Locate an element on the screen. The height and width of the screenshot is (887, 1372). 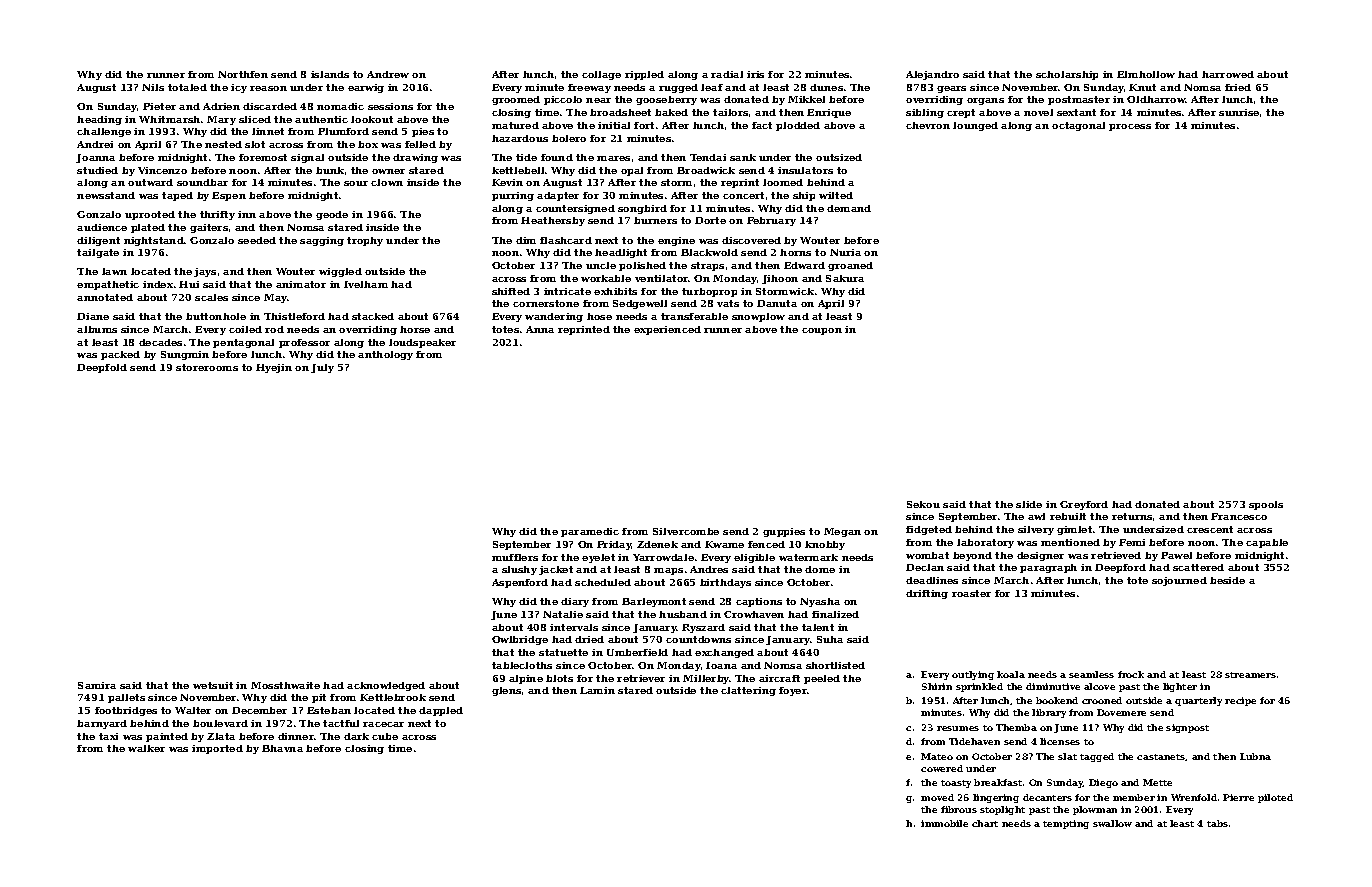
coupon is located at coordinates (822, 331).
